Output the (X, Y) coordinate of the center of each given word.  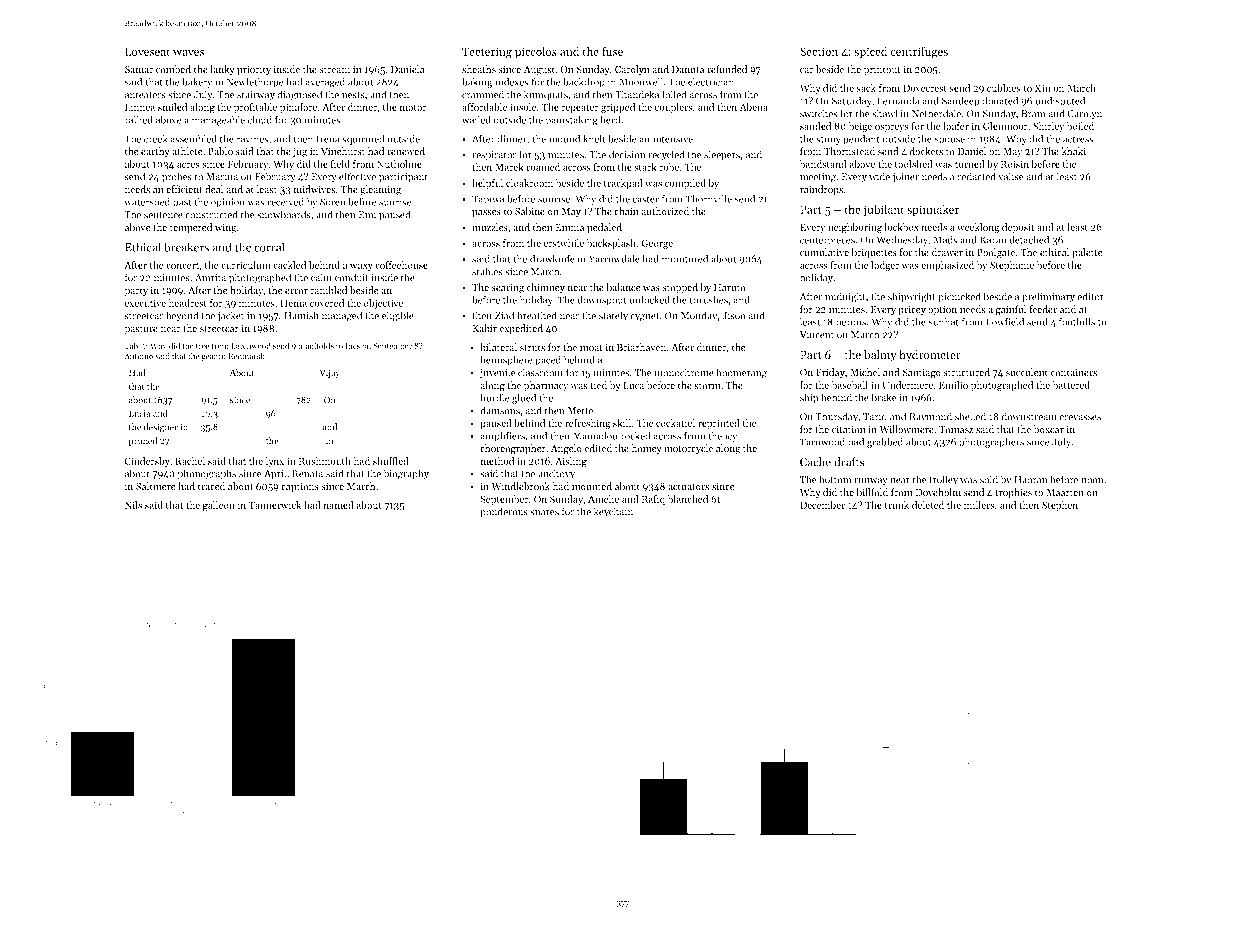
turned (970, 164)
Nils (133, 505)
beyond (182, 316)
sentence (163, 215)
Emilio (953, 385)
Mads (945, 239)
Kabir (484, 328)
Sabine (530, 211)
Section (819, 51)
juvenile (497, 373)
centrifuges (919, 53)
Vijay (330, 373)
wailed (476, 119)
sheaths (479, 69)
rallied (139, 119)
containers (1073, 372)
